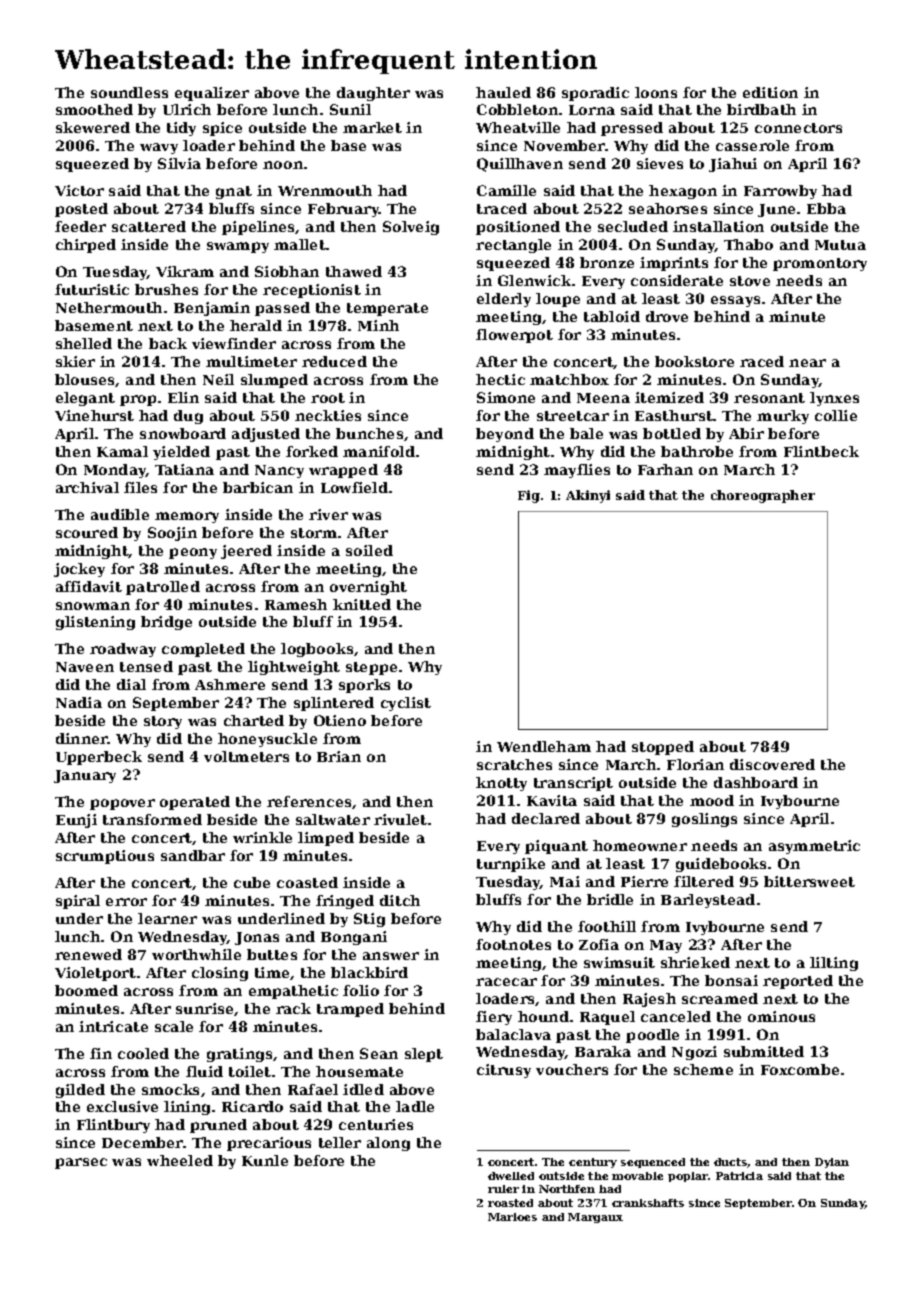 The height and width of the screenshot is (1308, 924). Describe the element at coordinates (534, 280) in the screenshot. I see `Glenwick` at that location.
